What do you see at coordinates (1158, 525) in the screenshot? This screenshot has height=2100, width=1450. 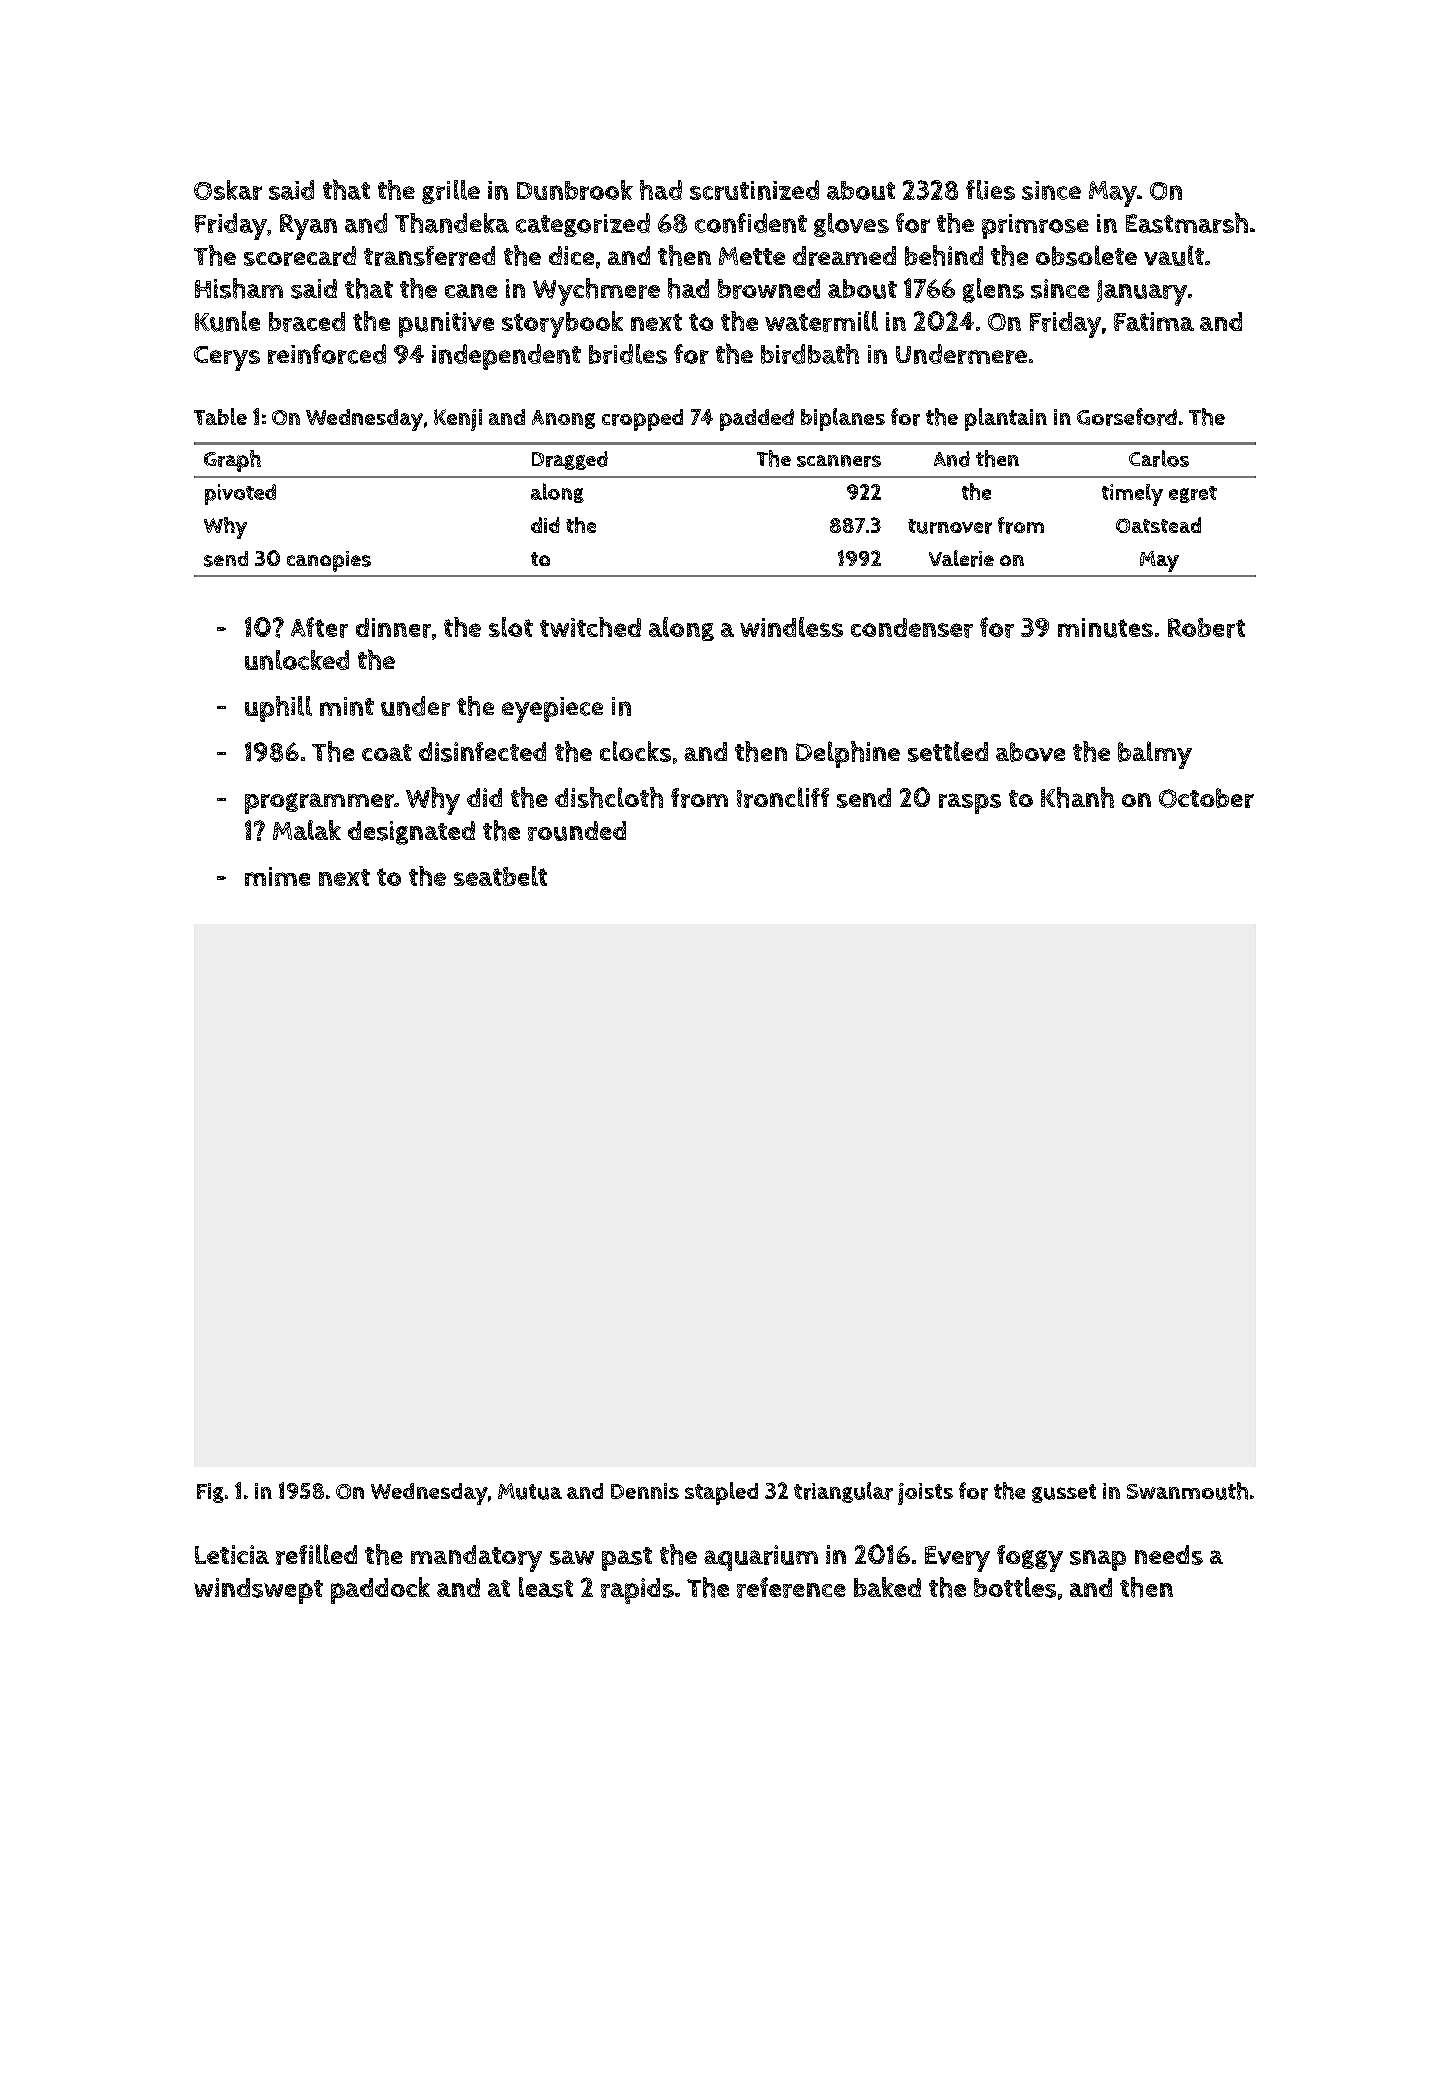 I see `Oatstead` at bounding box center [1158, 525].
